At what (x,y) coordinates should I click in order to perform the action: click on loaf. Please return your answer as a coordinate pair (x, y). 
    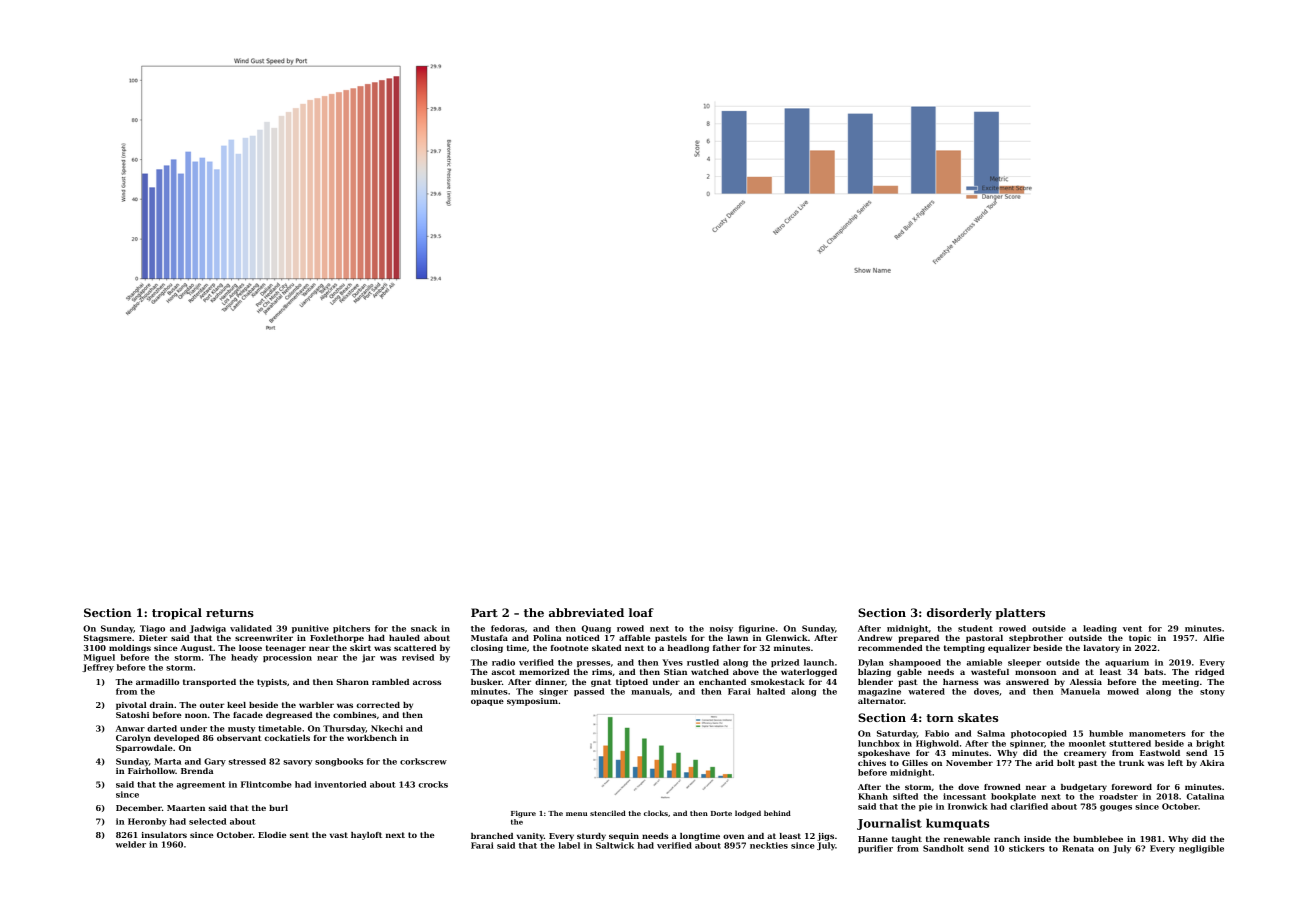
    Looking at the image, I should click on (641, 612).
